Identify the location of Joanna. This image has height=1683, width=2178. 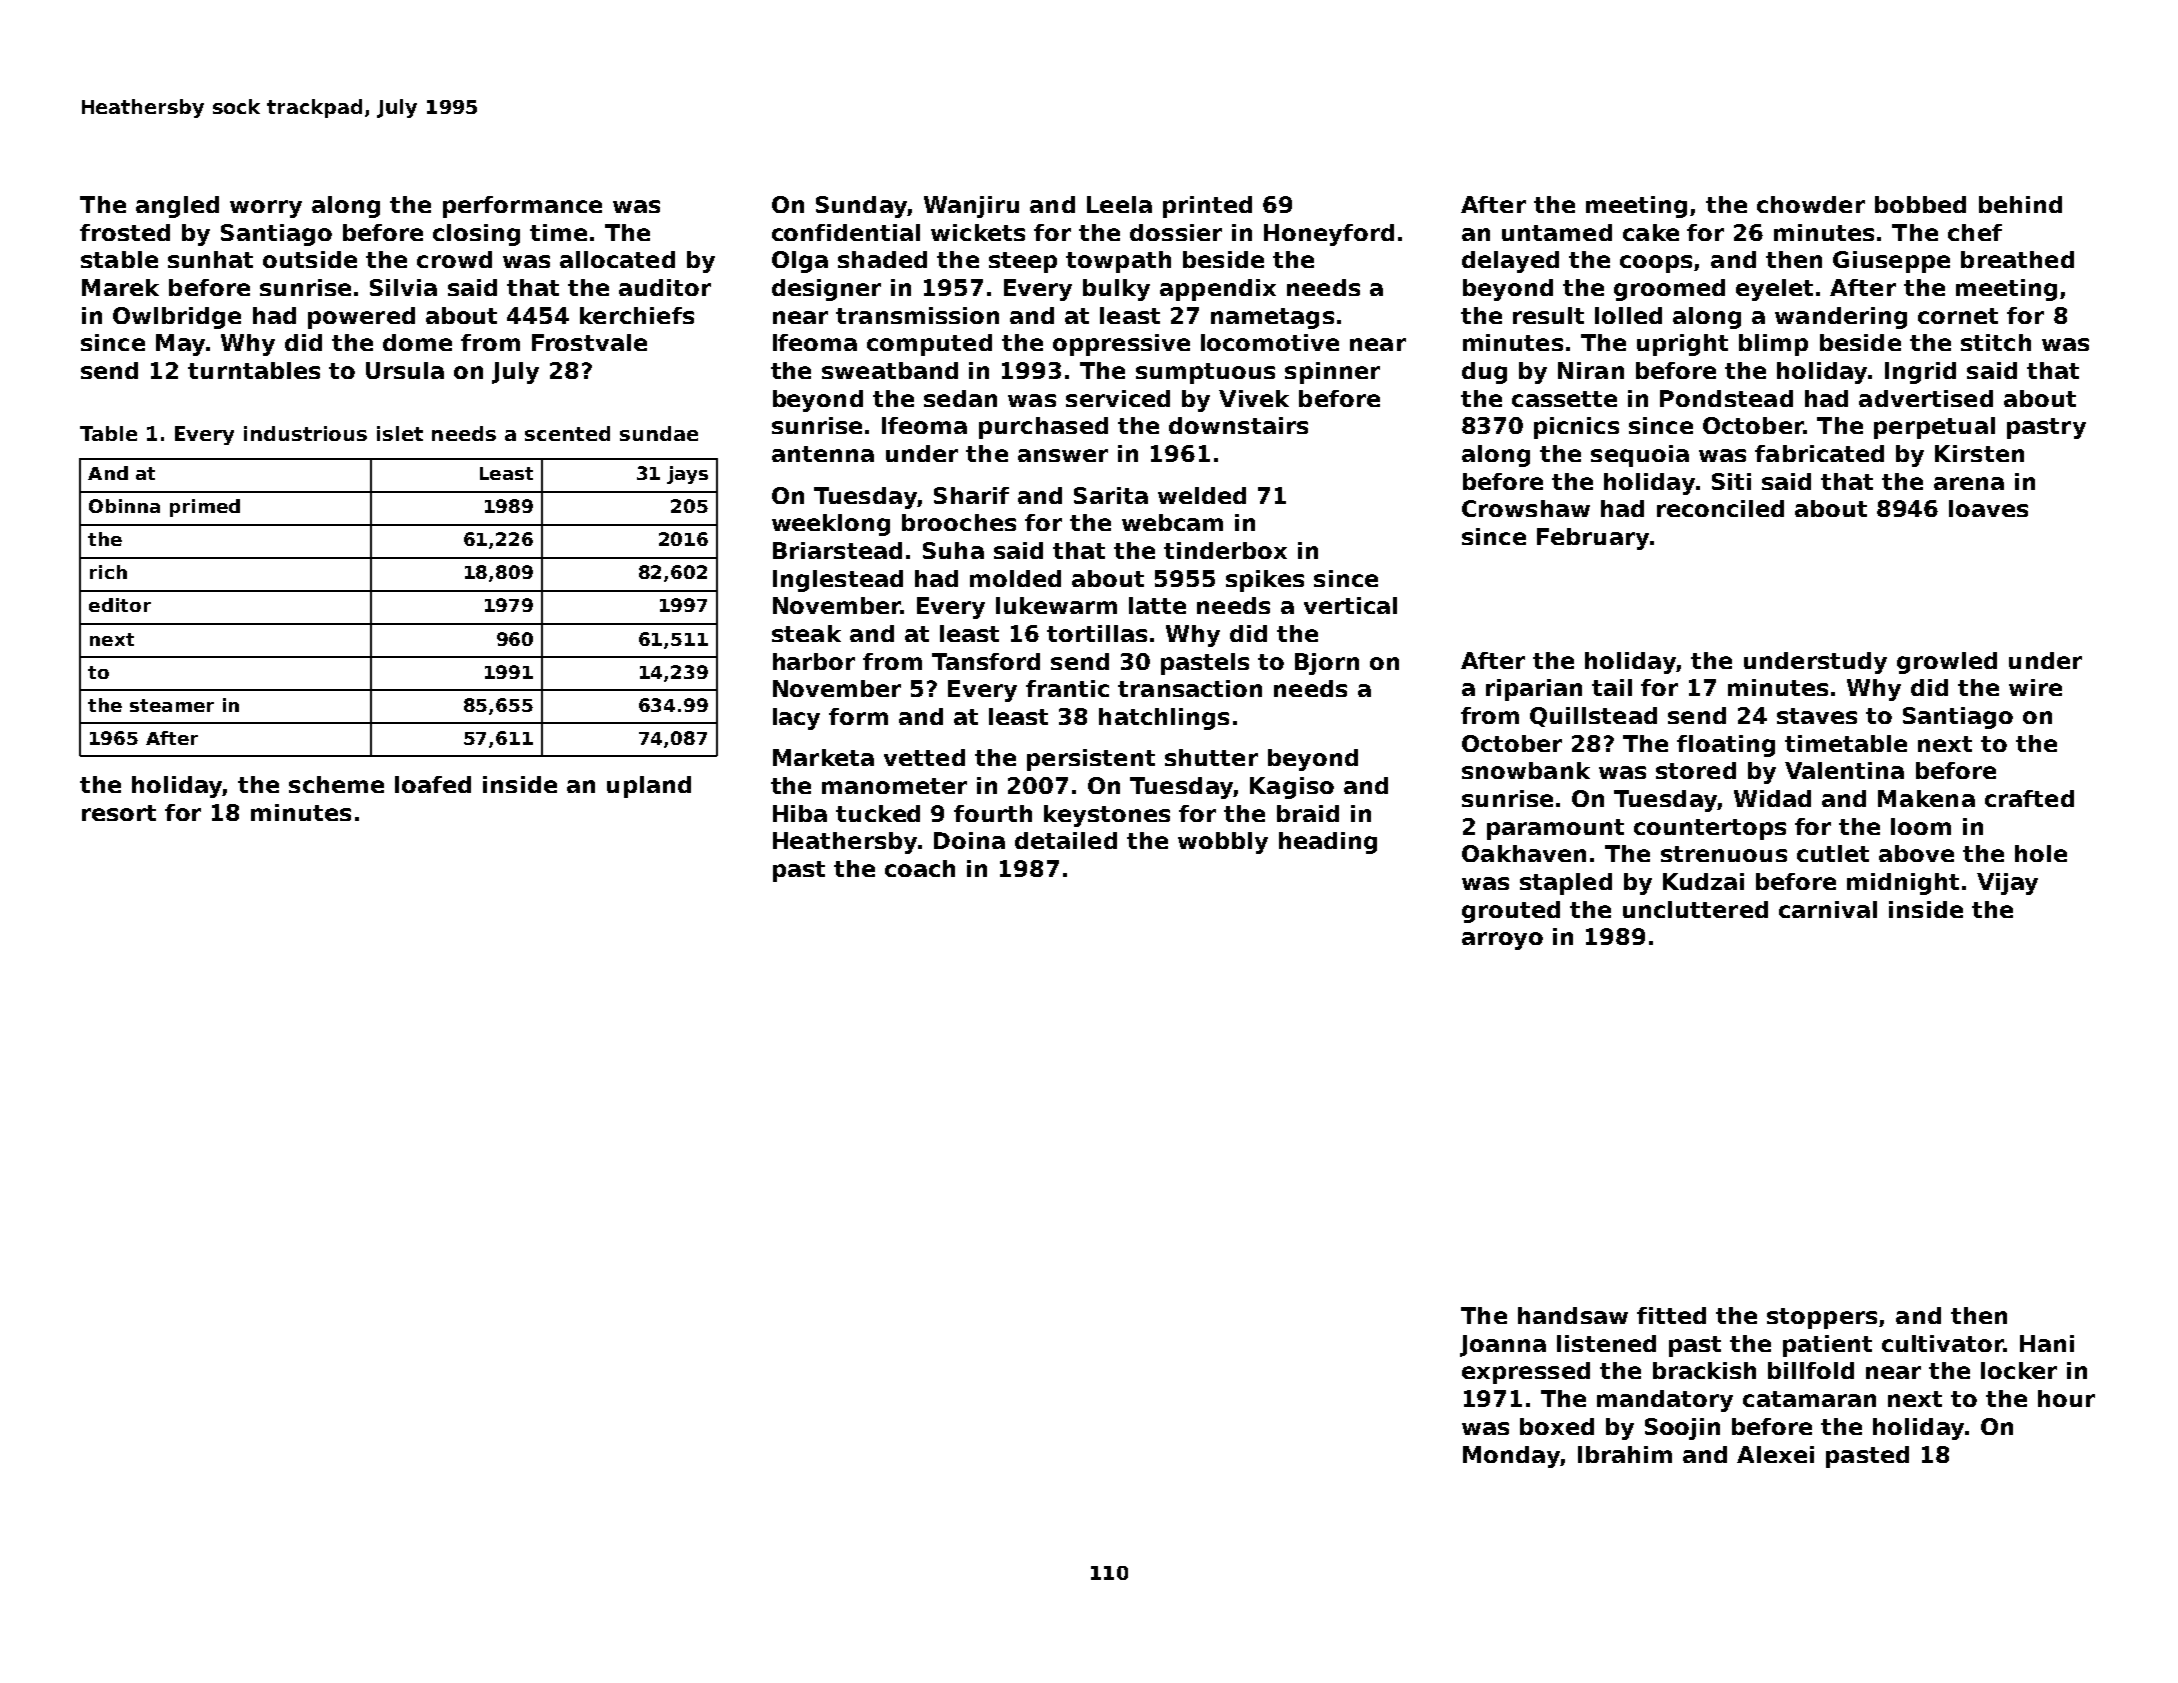
(1503, 1346).
